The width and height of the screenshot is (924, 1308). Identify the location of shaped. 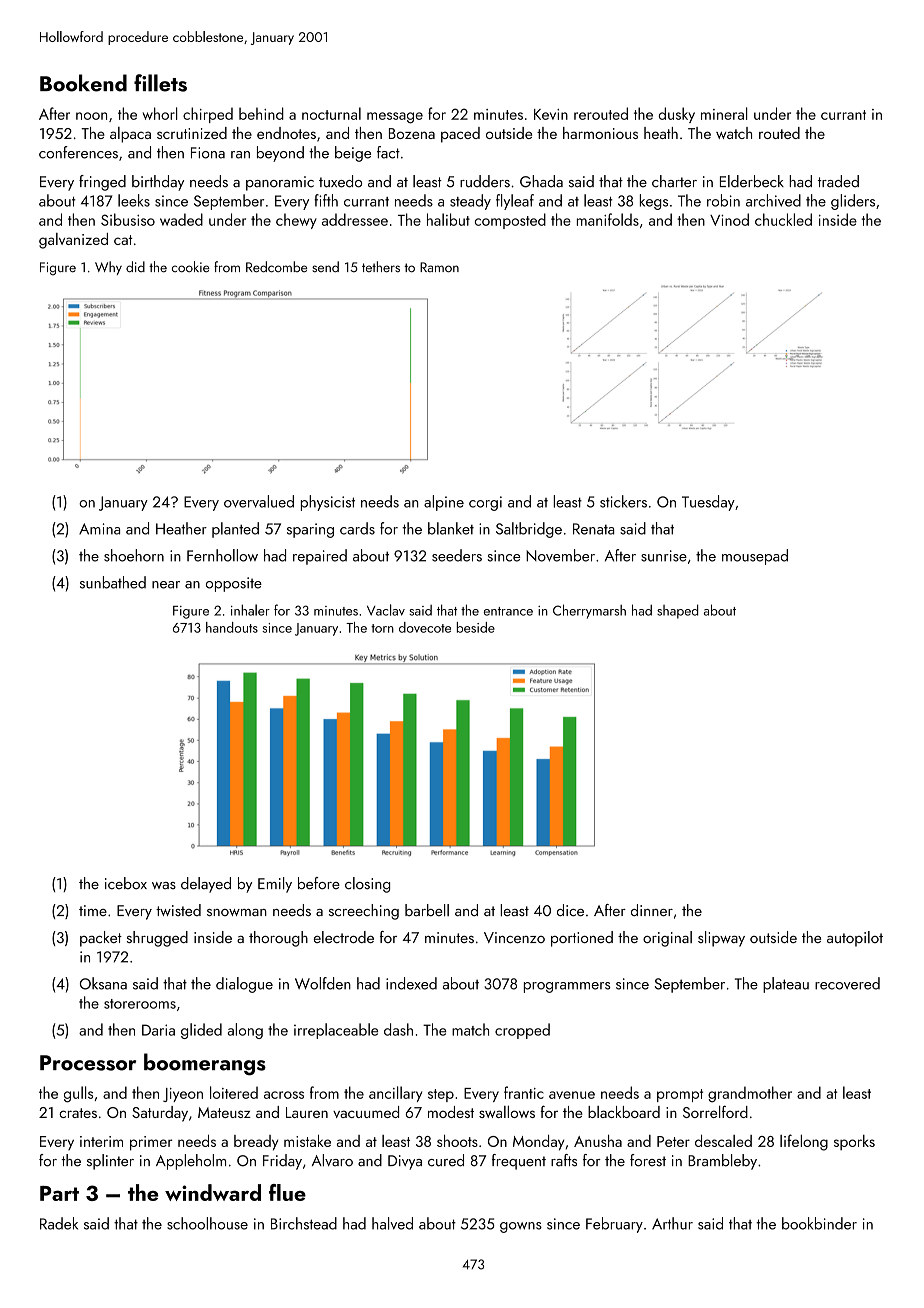
(677, 611).
